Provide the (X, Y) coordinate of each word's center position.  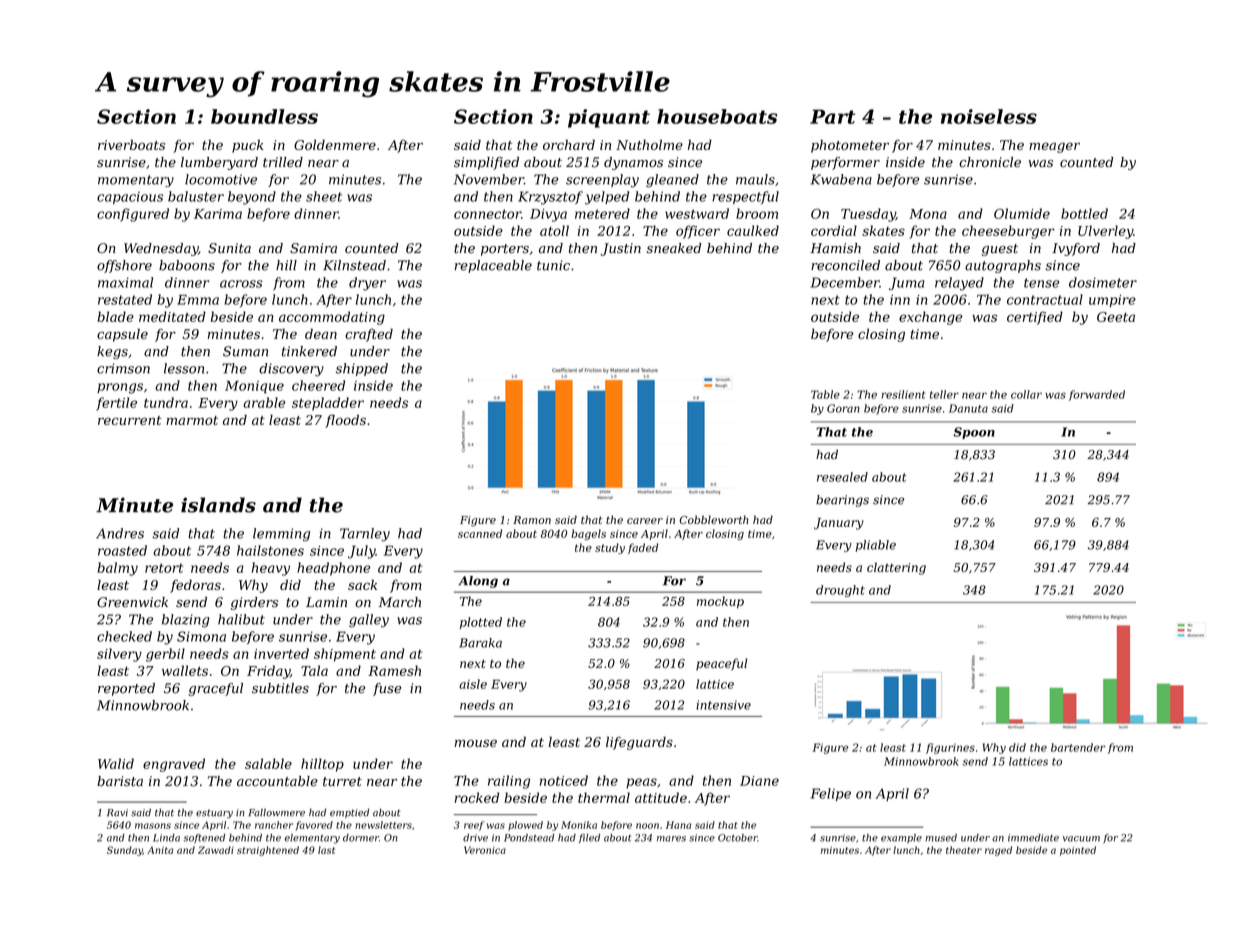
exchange (931, 318)
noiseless (989, 116)
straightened (268, 851)
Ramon (532, 520)
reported (126, 689)
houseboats (717, 116)
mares (671, 839)
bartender (1078, 747)
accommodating (332, 318)
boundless (264, 116)
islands (218, 505)
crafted (369, 335)
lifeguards (639, 743)
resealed (842, 477)
